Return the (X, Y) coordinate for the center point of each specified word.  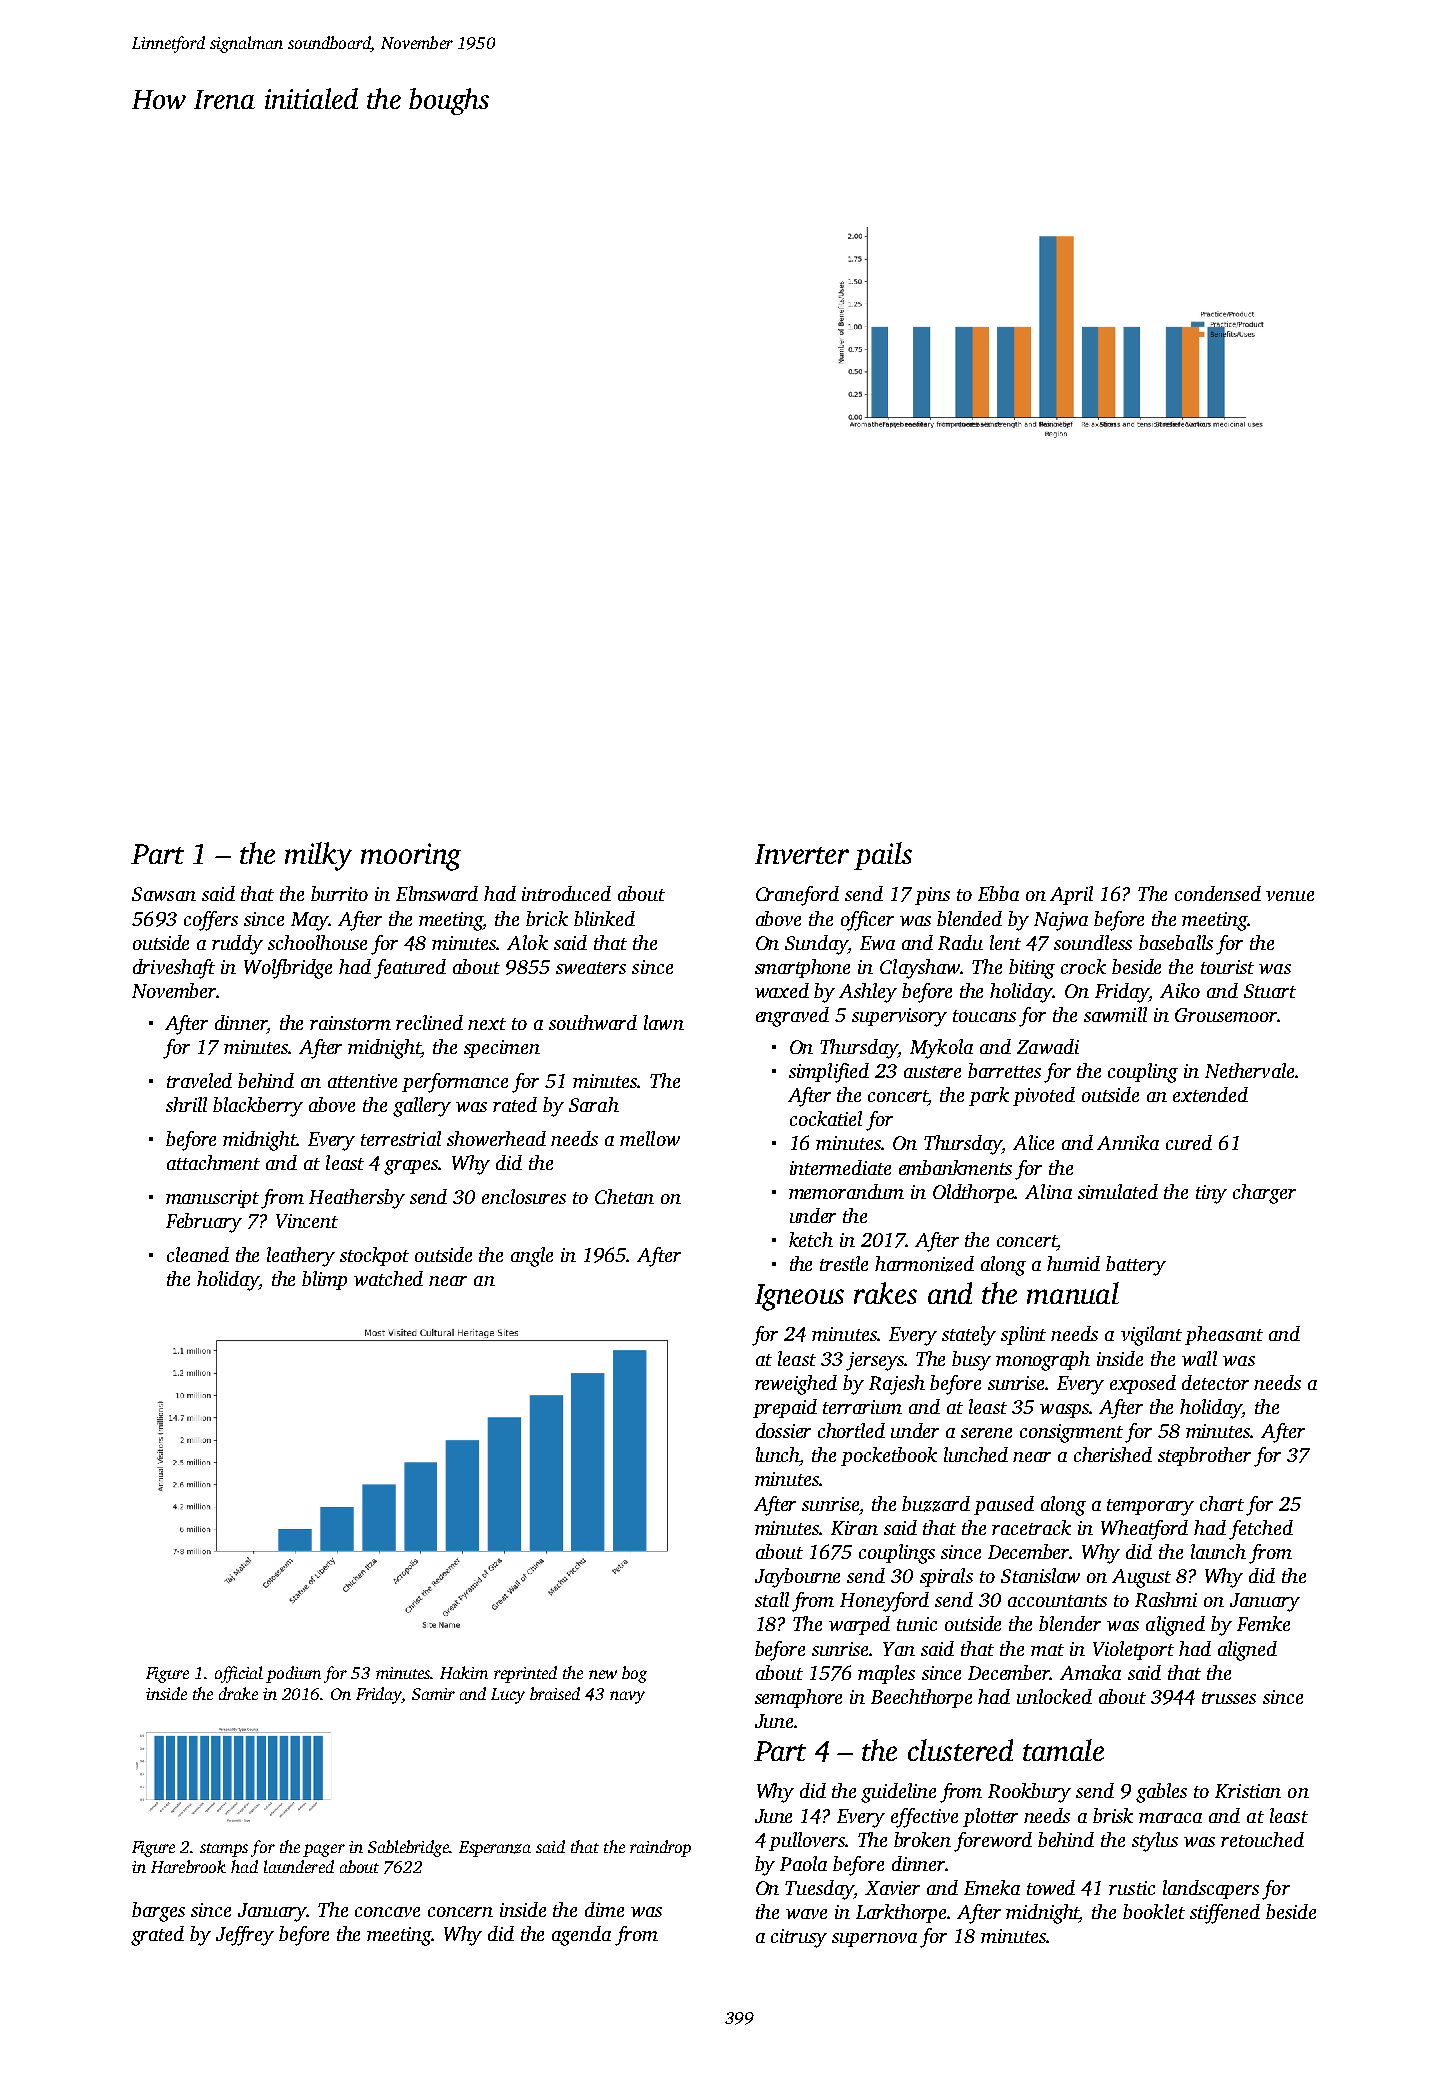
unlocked (1054, 1696)
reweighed (796, 1385)
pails (883, 856)
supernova (874, 1940)
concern (460, 1912)
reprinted (525, 1674)
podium (293, 1674)
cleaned (198, 1254)
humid (1073, 1263)
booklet (1154, 1911)
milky (318, 856)
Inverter (802, 854)
